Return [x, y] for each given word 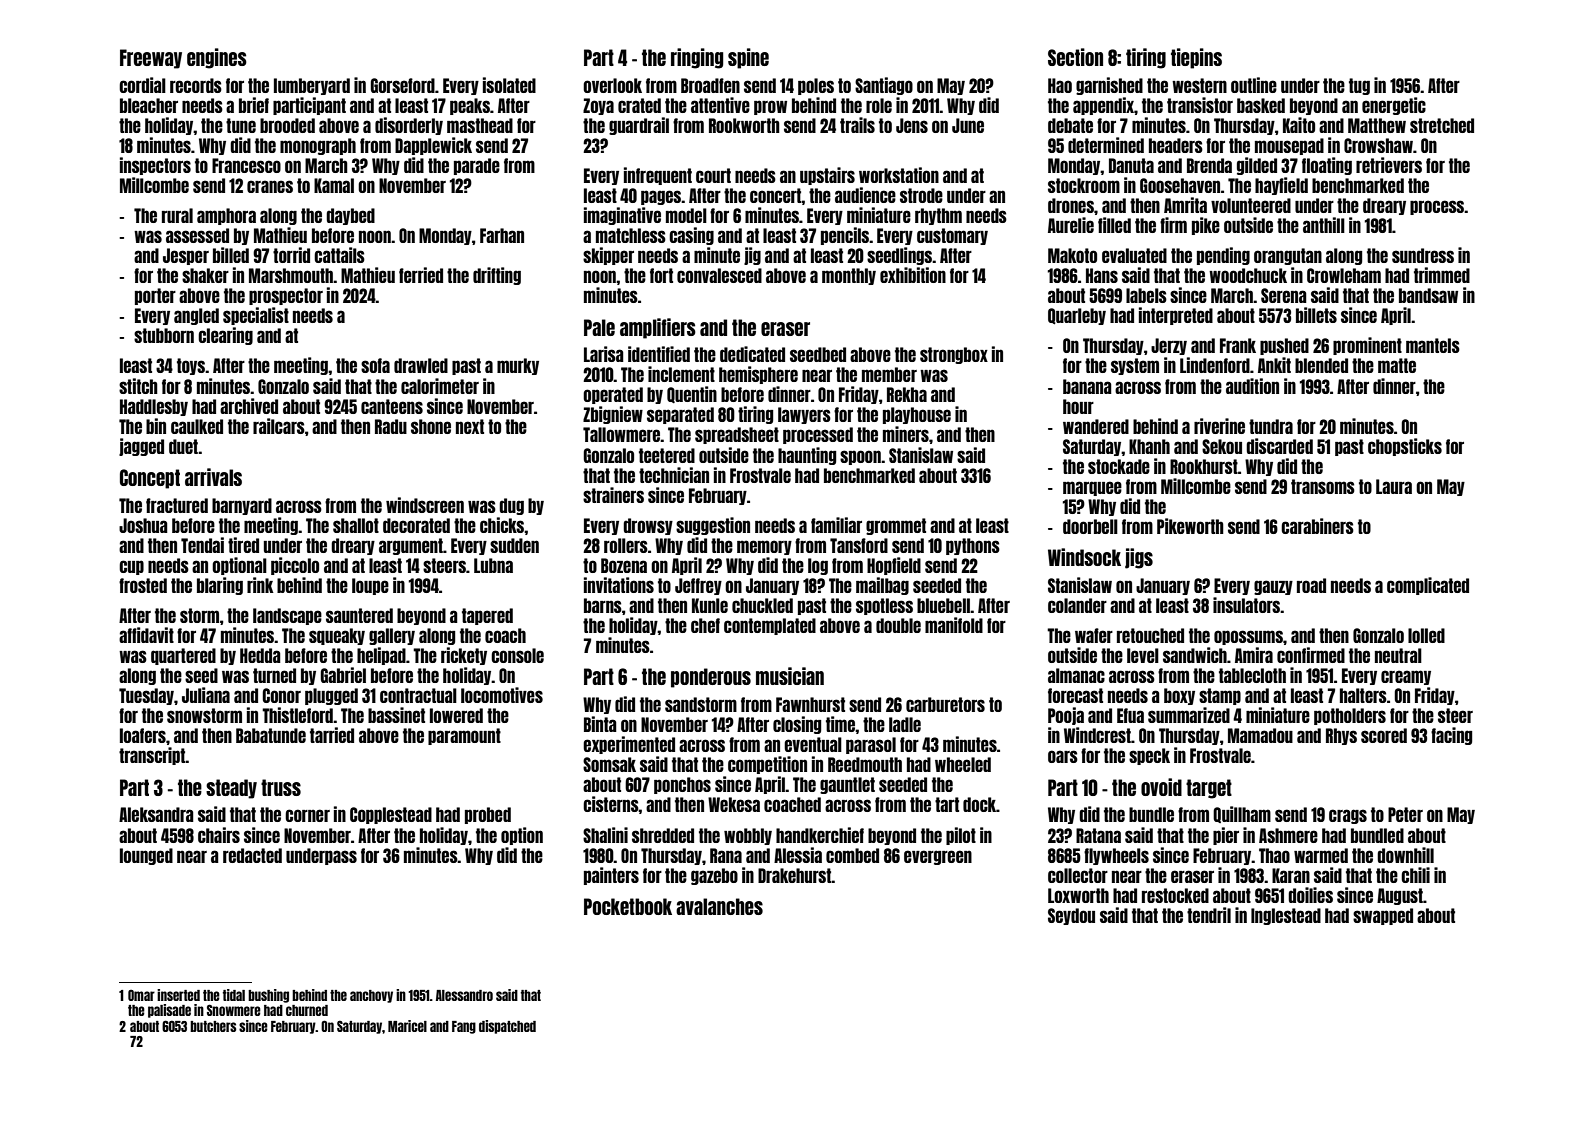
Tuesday [146, 696]
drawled [421, 365]
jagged [141, 447]
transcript [152, 756]
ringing [697, 58]
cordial [142, 85]
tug [1359, 86]
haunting [807, 456]
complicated [1428, 586]
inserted [178, 995]
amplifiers [658, 328]
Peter [1405, 814]
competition [767, 765]
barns [603, 605]
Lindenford [1215, 365]
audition [1252, 386]
